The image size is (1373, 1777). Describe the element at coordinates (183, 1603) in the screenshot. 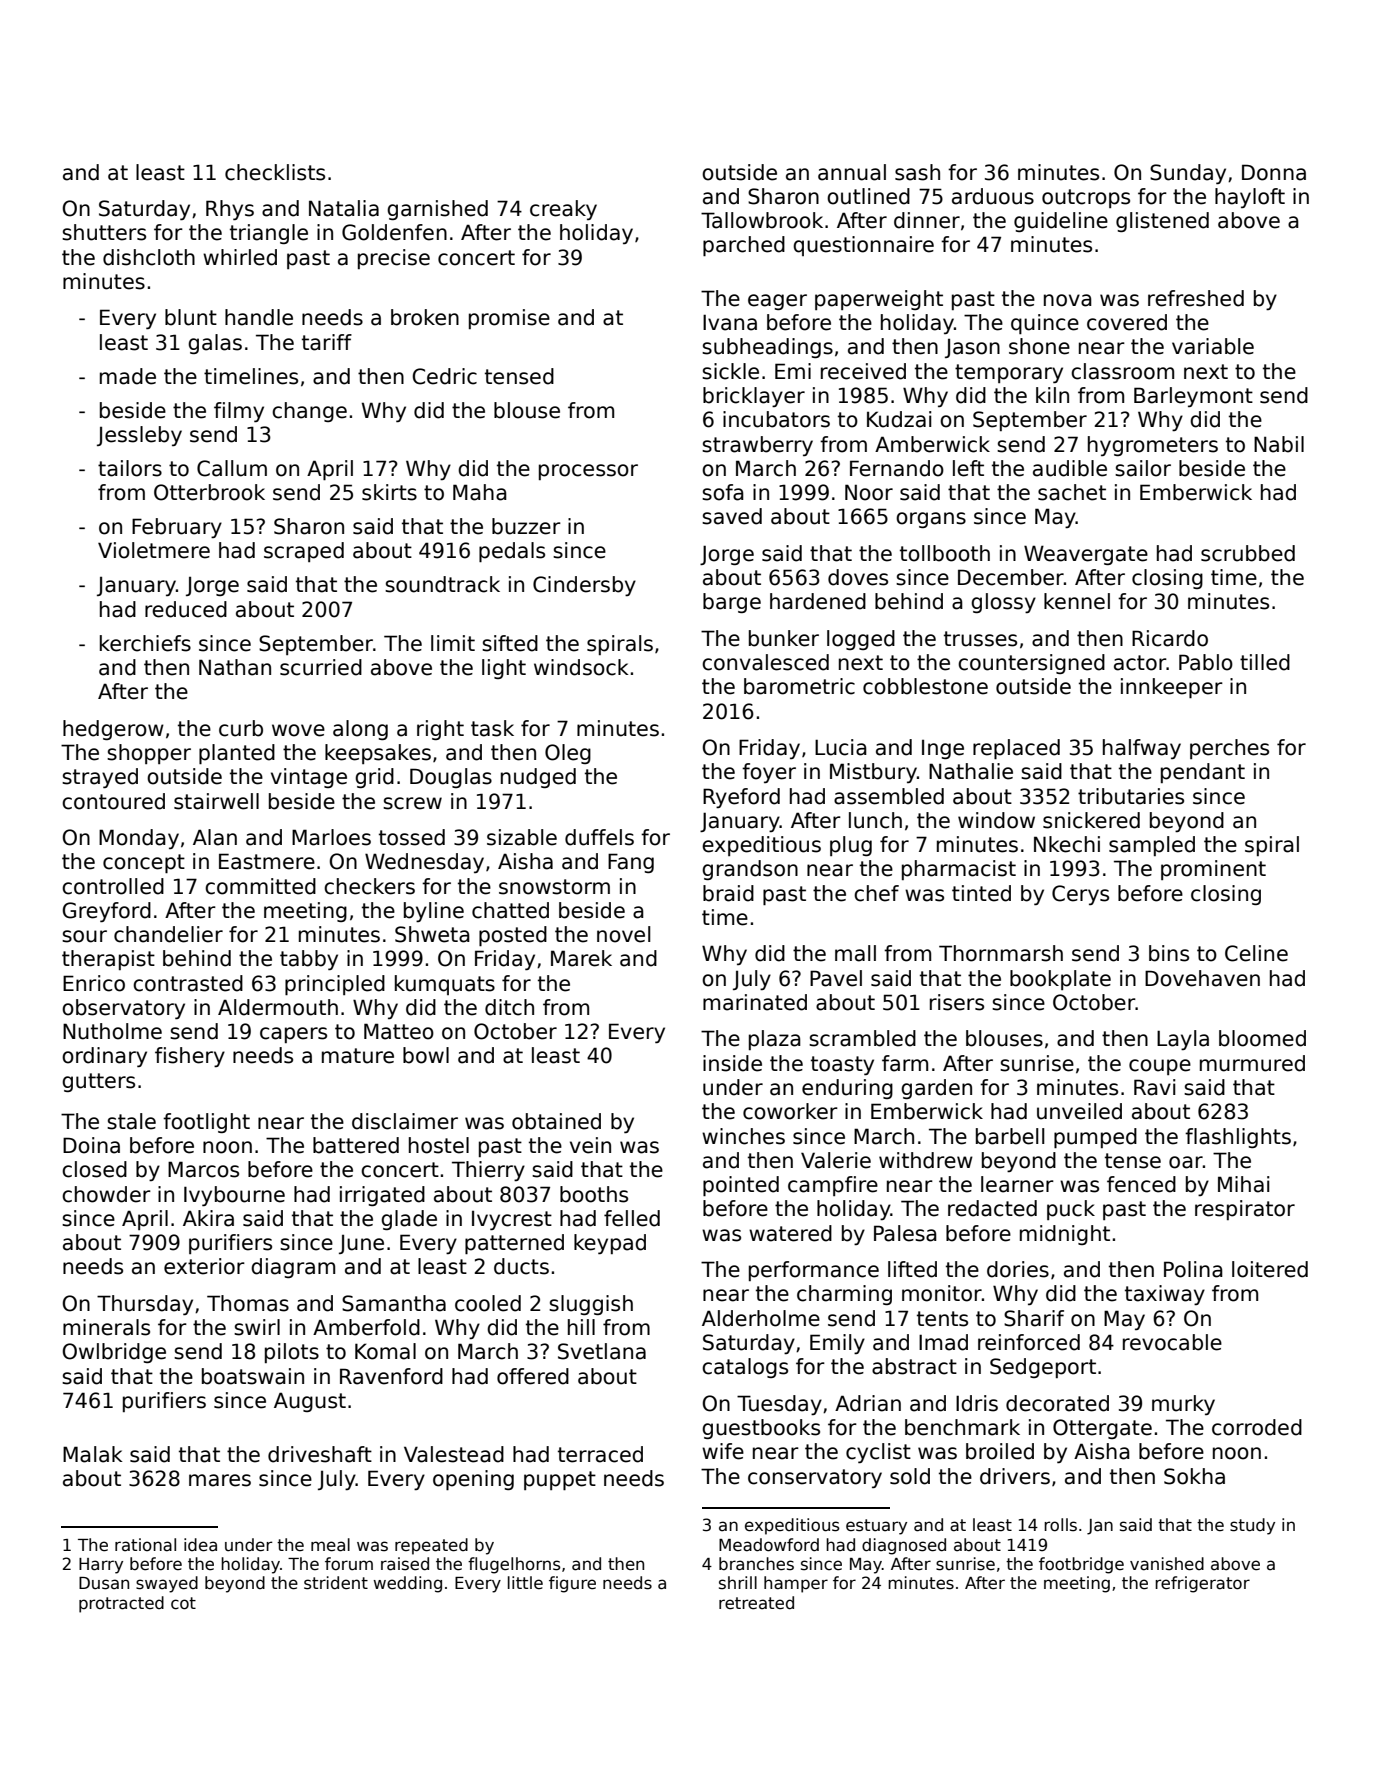

I see `cot` at that location.
